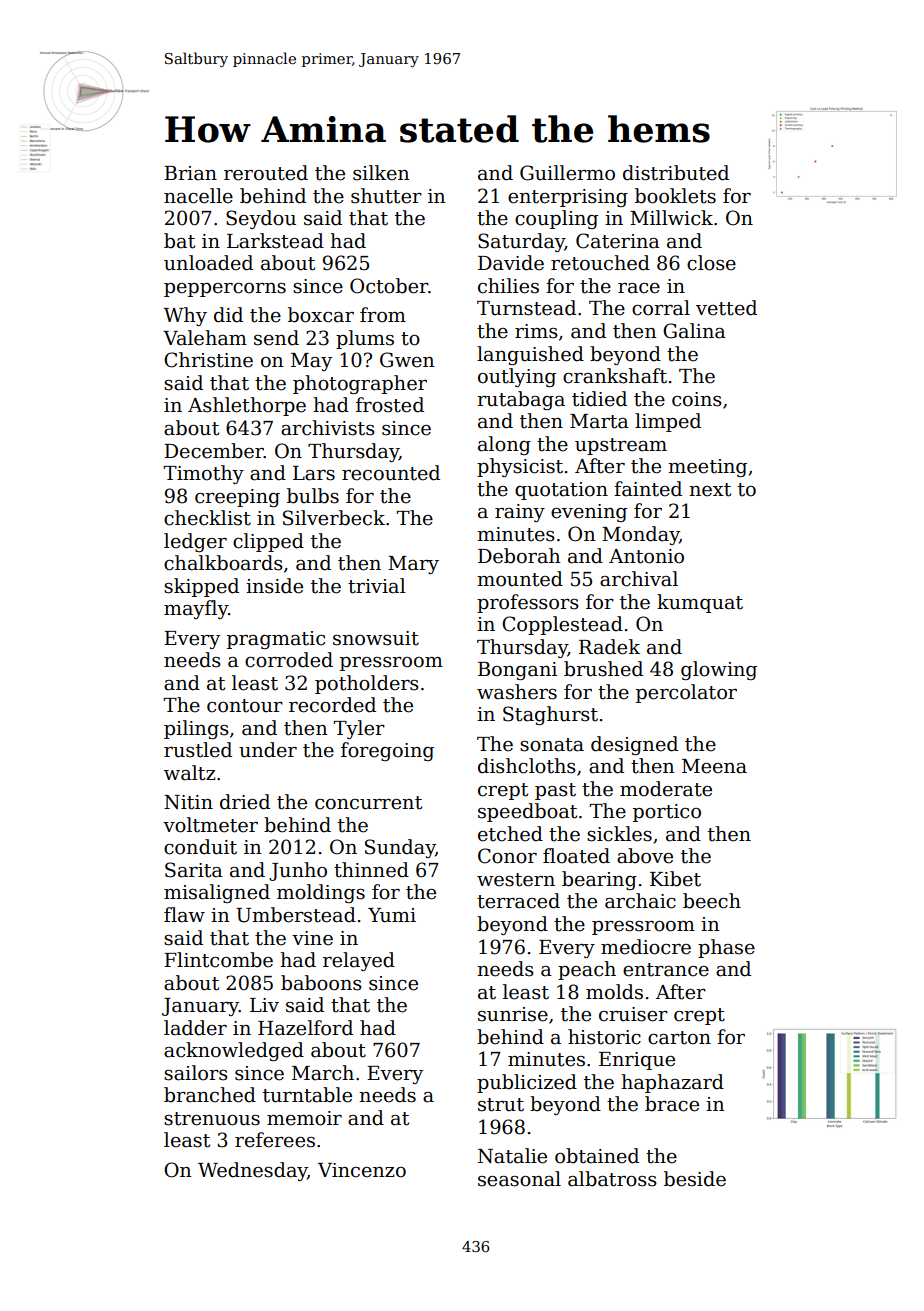 The height and width of the document is (1311, 924). I want to click on Mary, so click(413, 565).
